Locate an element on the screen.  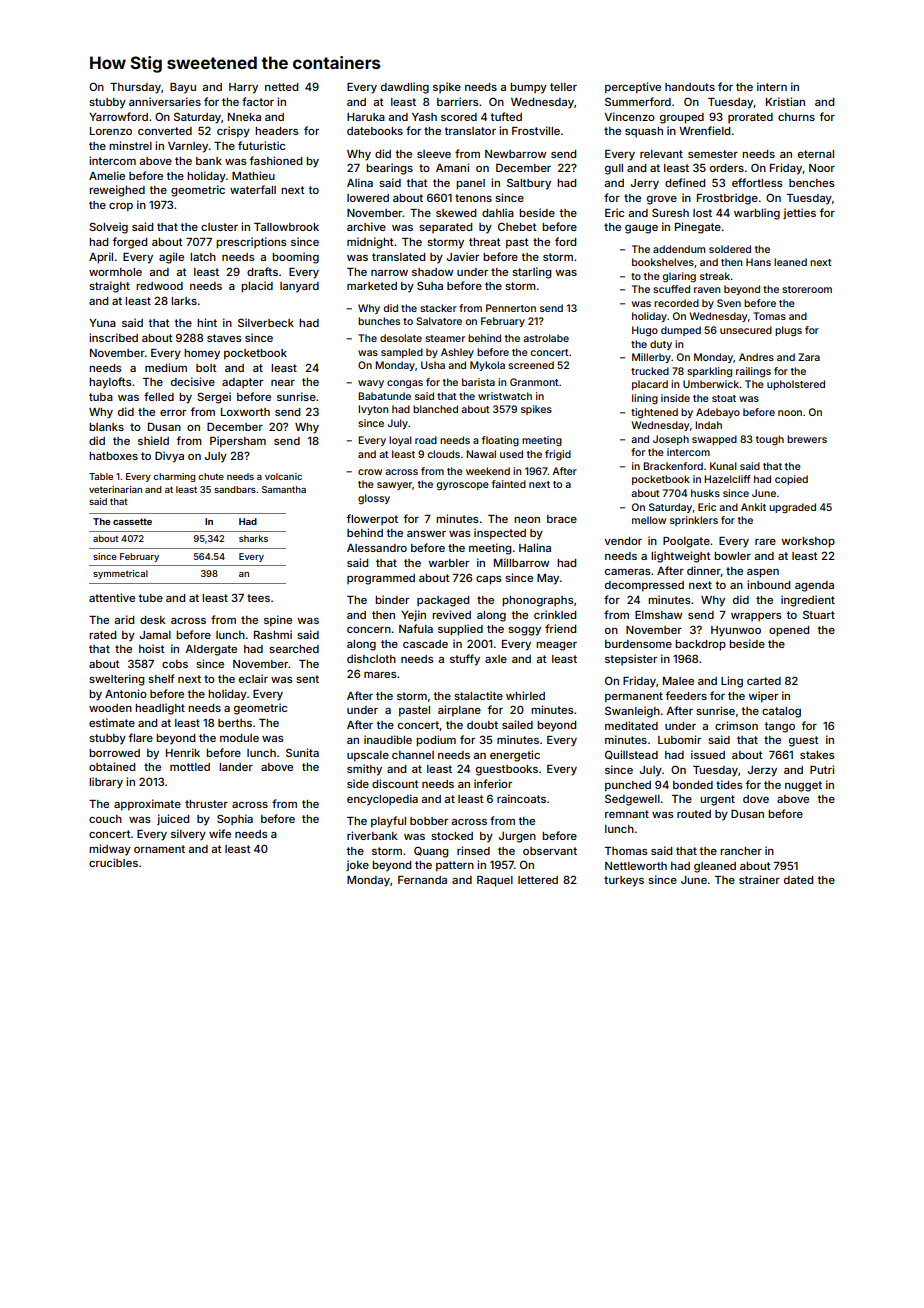
barriers is located at coordinates (457, 101).
